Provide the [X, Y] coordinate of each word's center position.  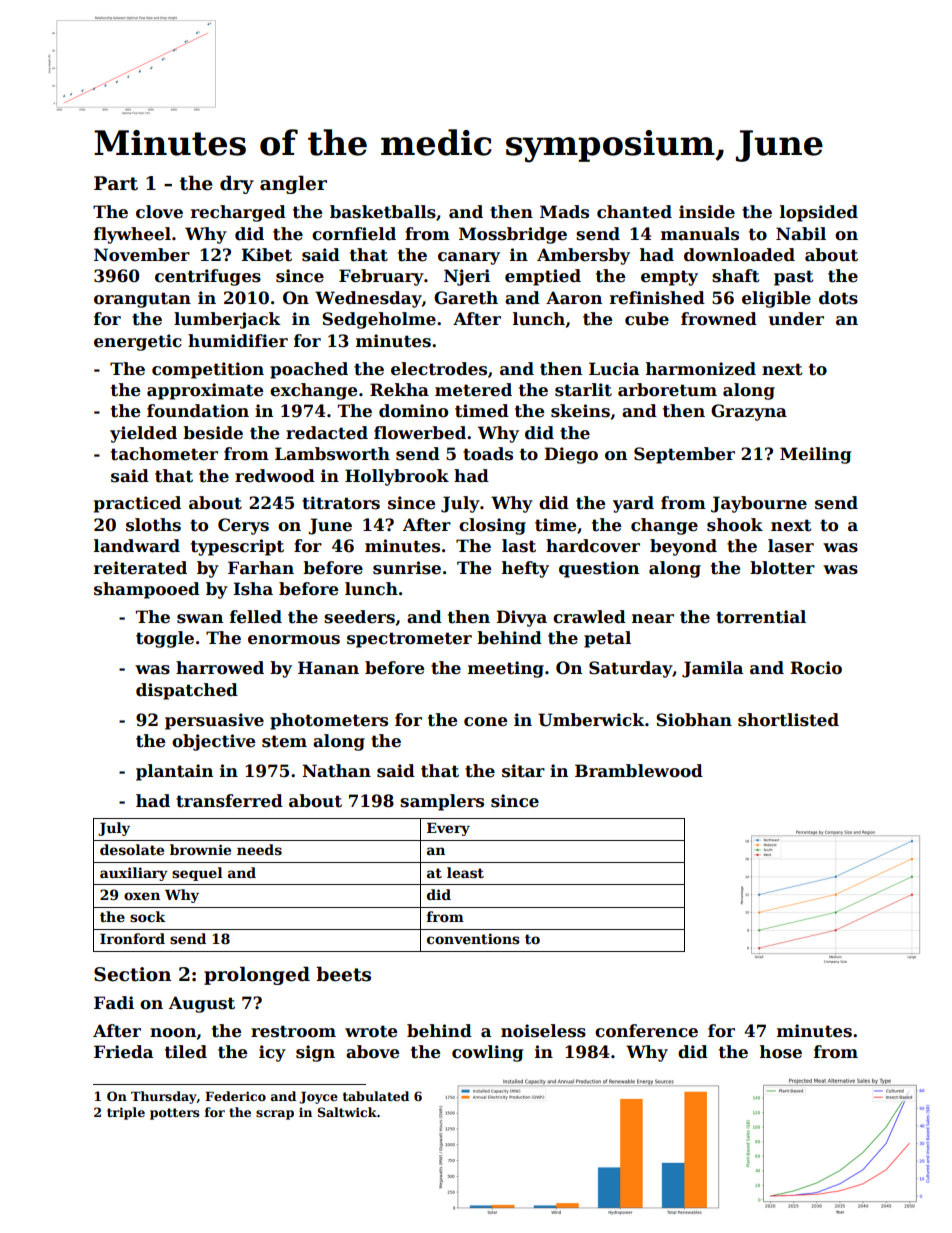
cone [485, 722]
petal [607, 639]
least [465, 872]
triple [126, 1113]
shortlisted [788, 720]
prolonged [257, 975]
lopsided [819, 213]
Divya [521, 618]
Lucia [614, 369]
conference [646, 1031]
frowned [719, 319]
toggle [165, 639]
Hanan [328, 668]
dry [237, 184]
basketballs [383, 212]
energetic [138, 342]
